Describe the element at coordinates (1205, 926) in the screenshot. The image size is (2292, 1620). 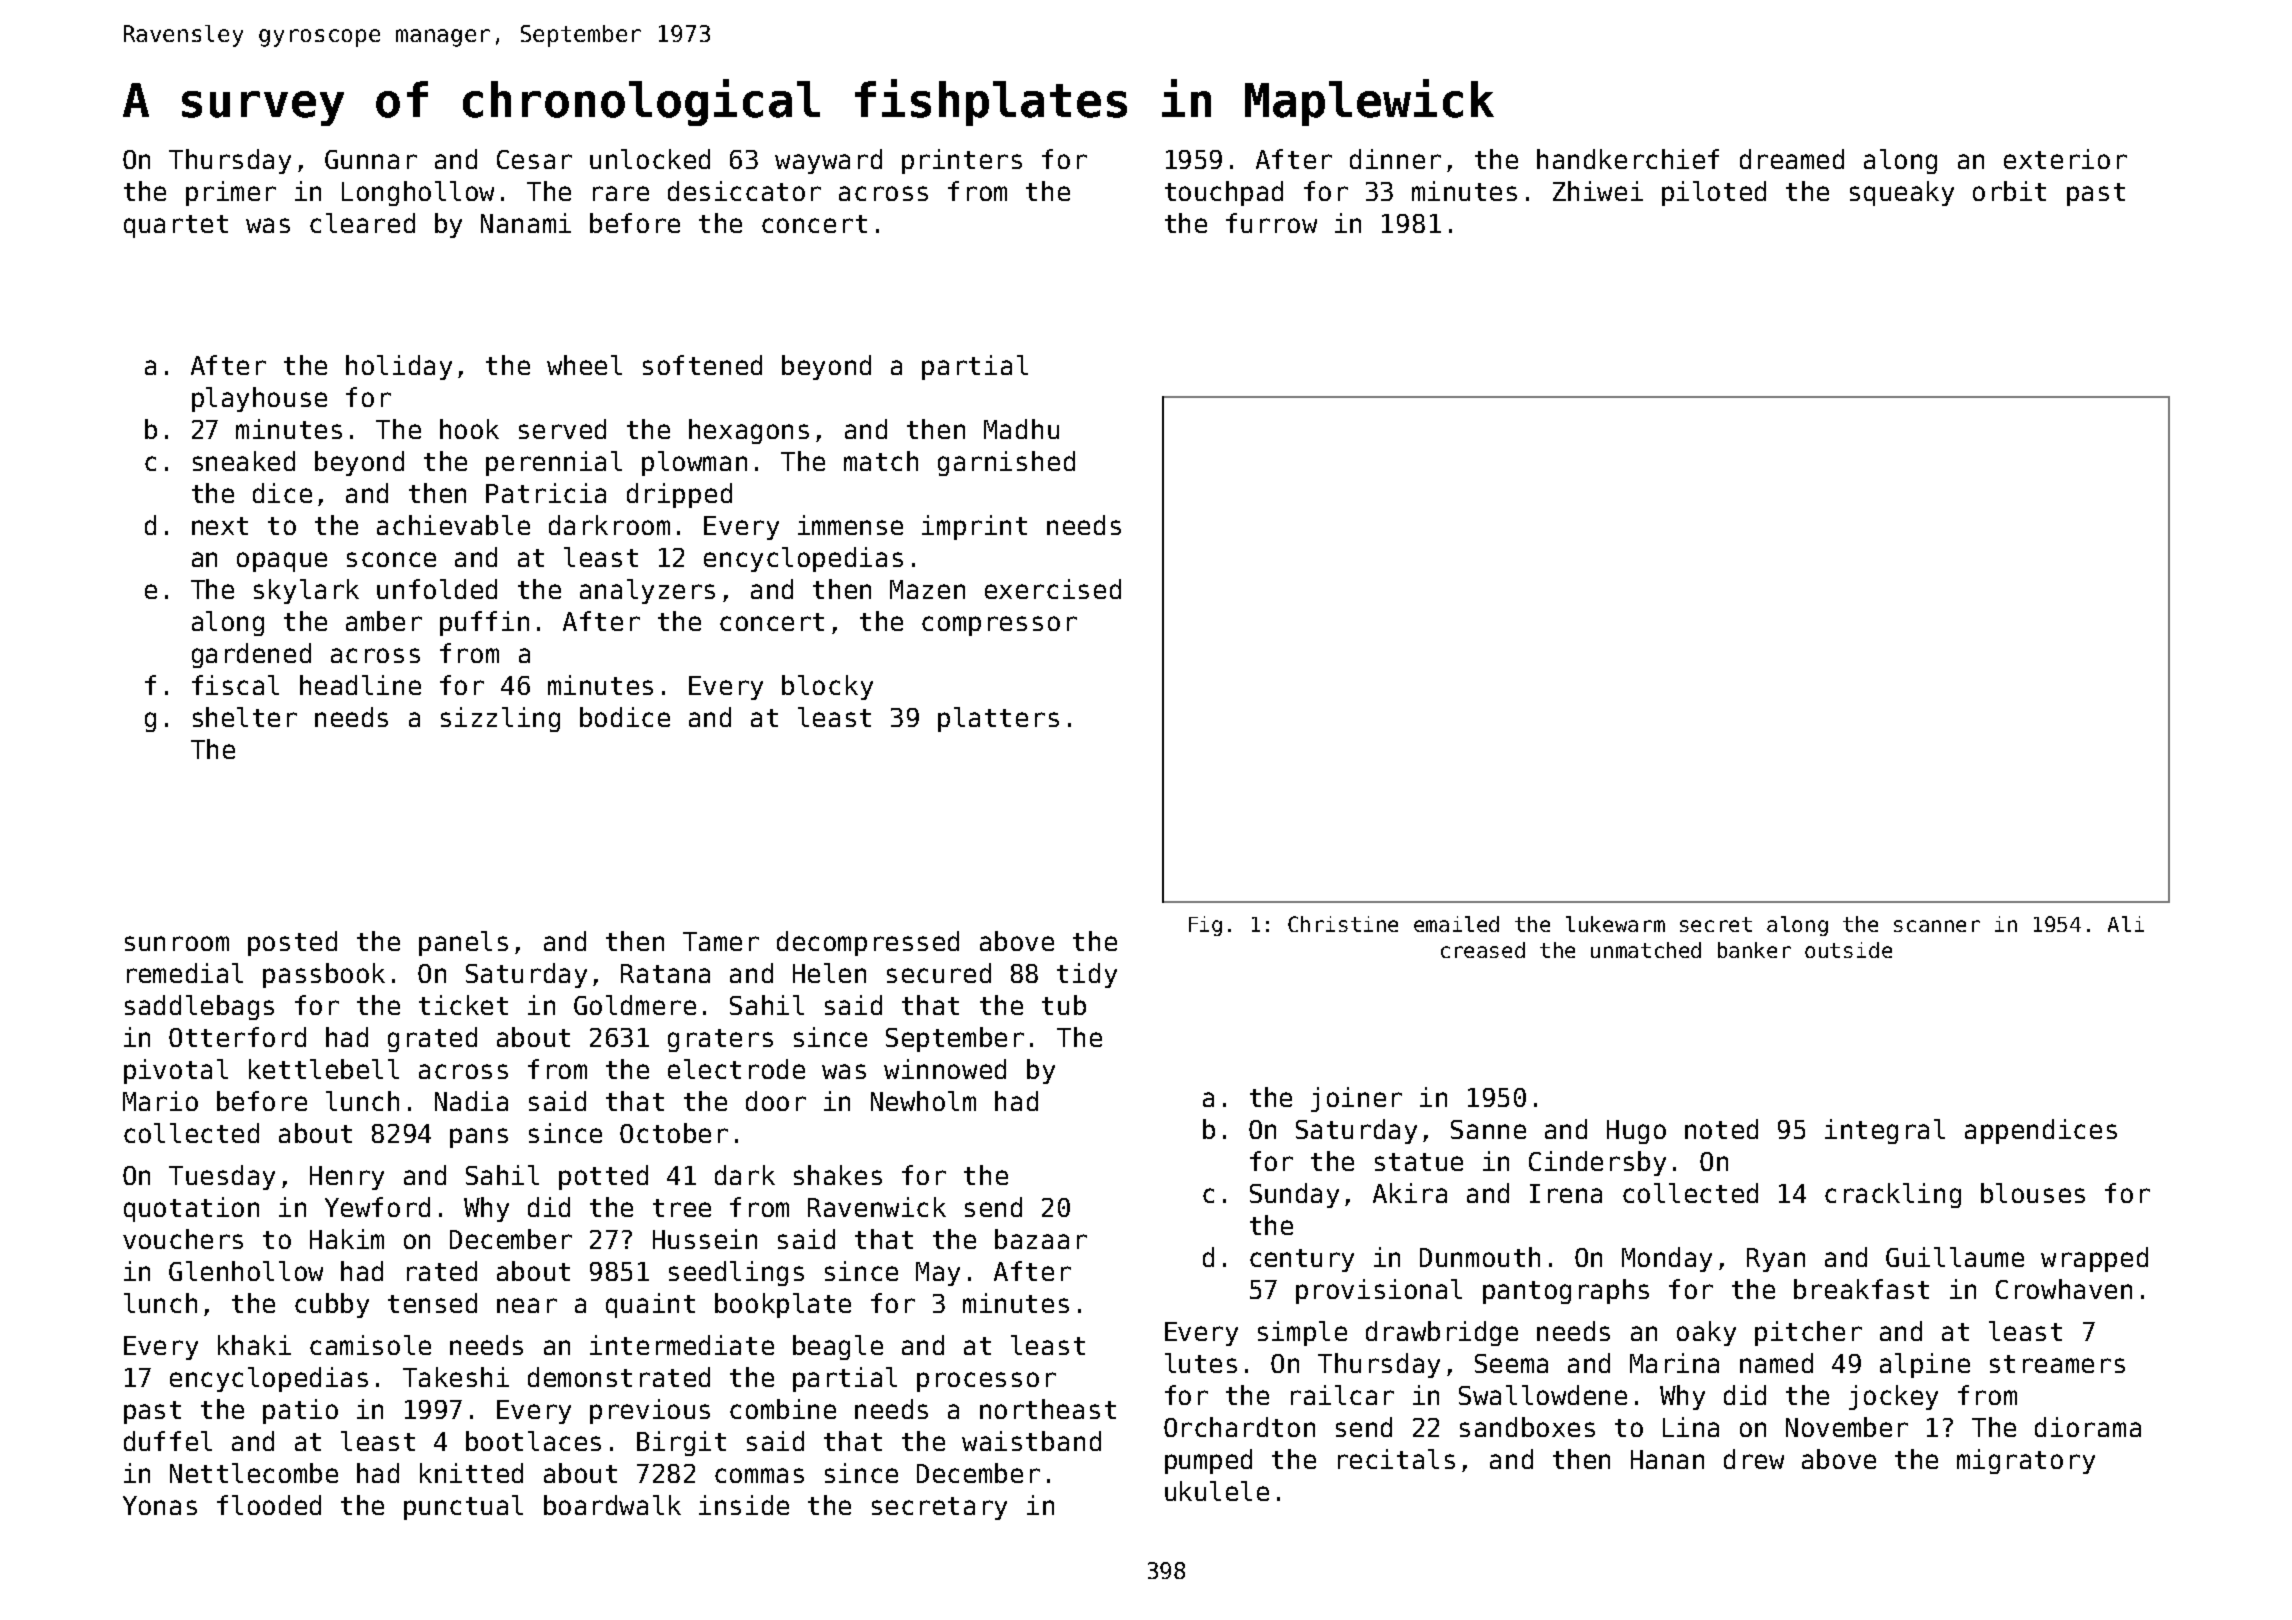
I see `Fig` at that location.
